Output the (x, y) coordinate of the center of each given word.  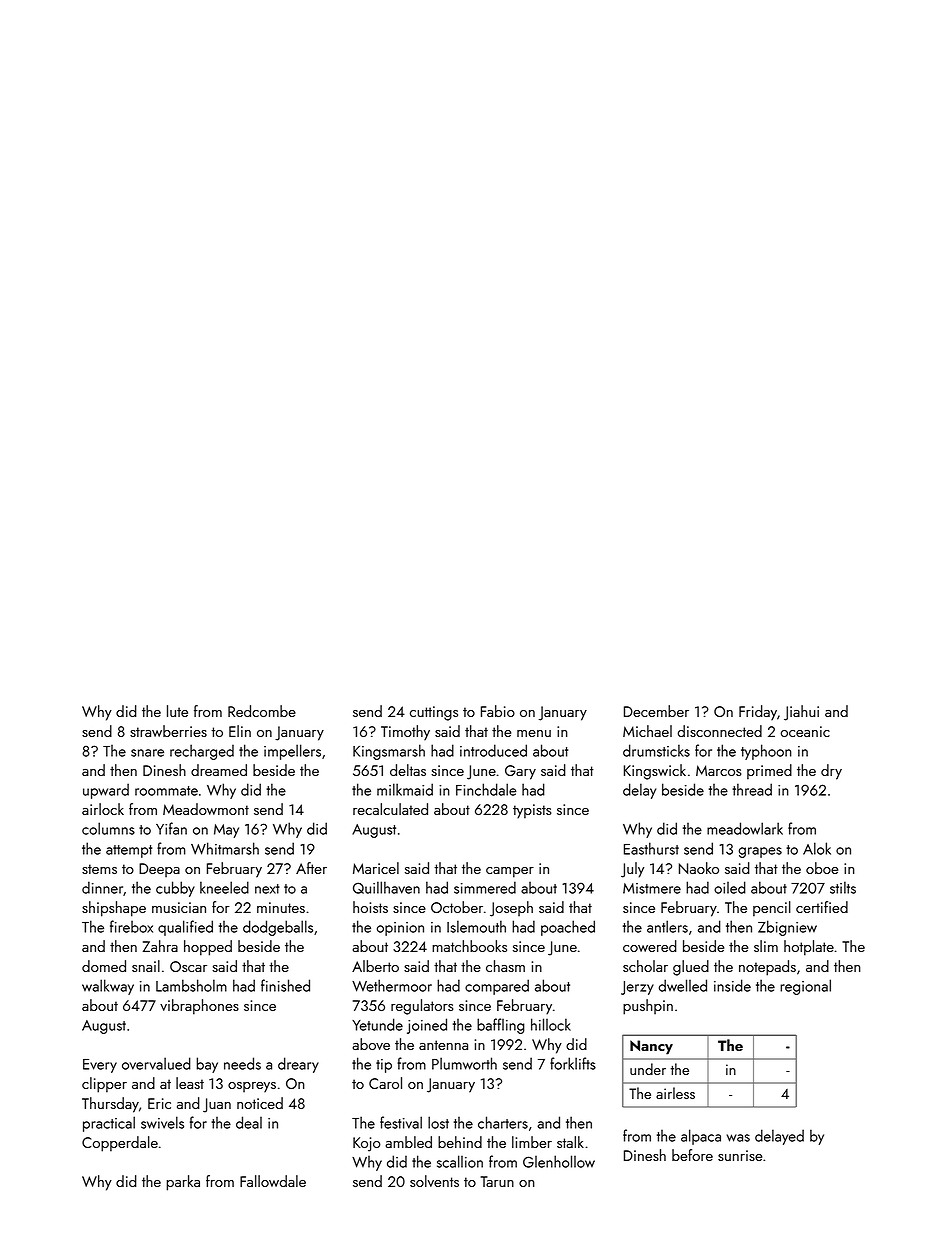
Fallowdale (273, 1181)
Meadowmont (206, 809)
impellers (292, 752)
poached (568, 928)
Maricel (376, 868)
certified (822, 907)
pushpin (648, 1007)
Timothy (405, 733)
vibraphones (199, 1007)
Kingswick (655, 772)
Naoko (699, 868)
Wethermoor (392, 985)
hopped (208, 948)
